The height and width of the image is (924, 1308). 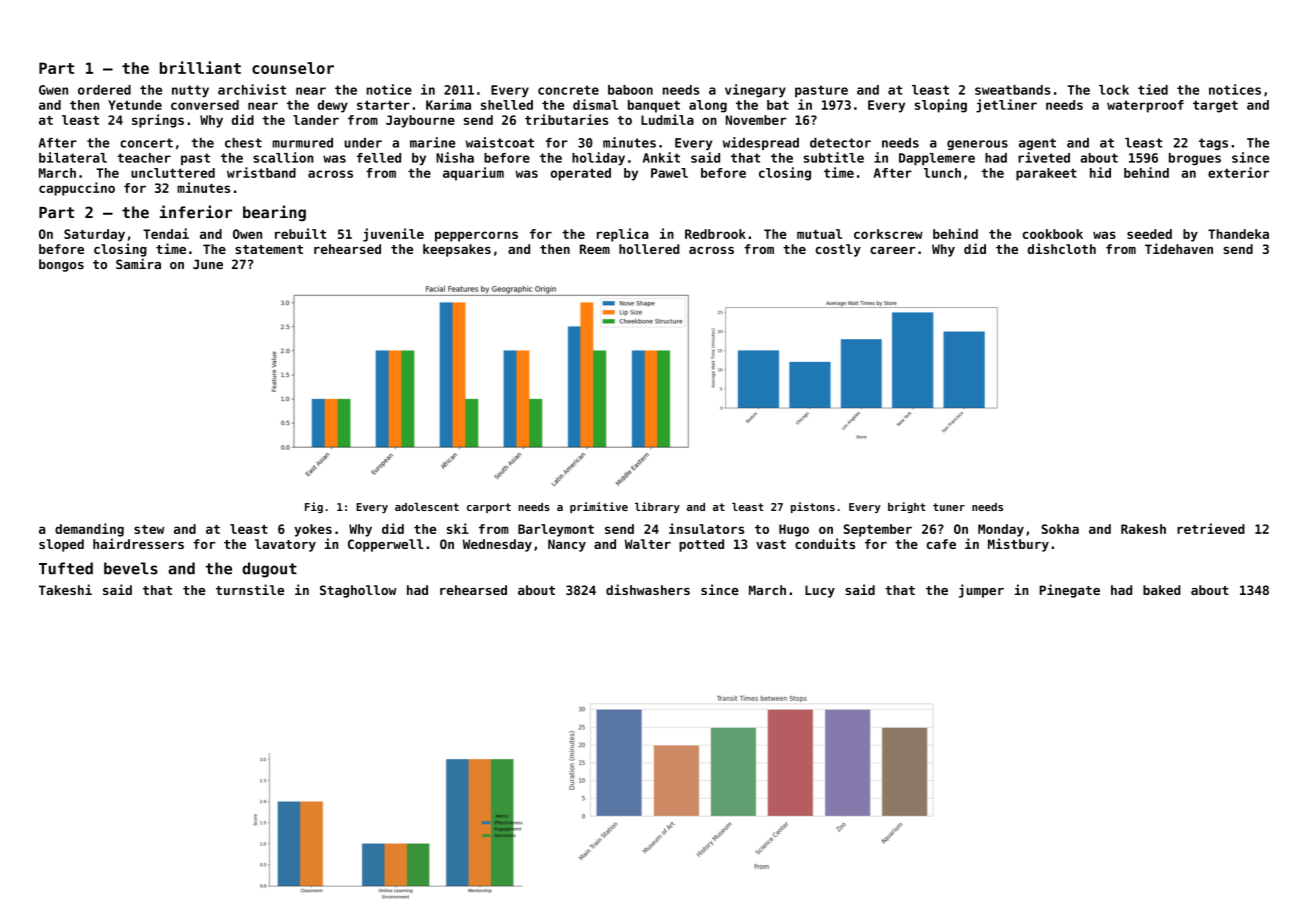 What do you see at coordinates (1012, 90) in the image?
I see `sweatbands` at bounding box center [1012, 90].
